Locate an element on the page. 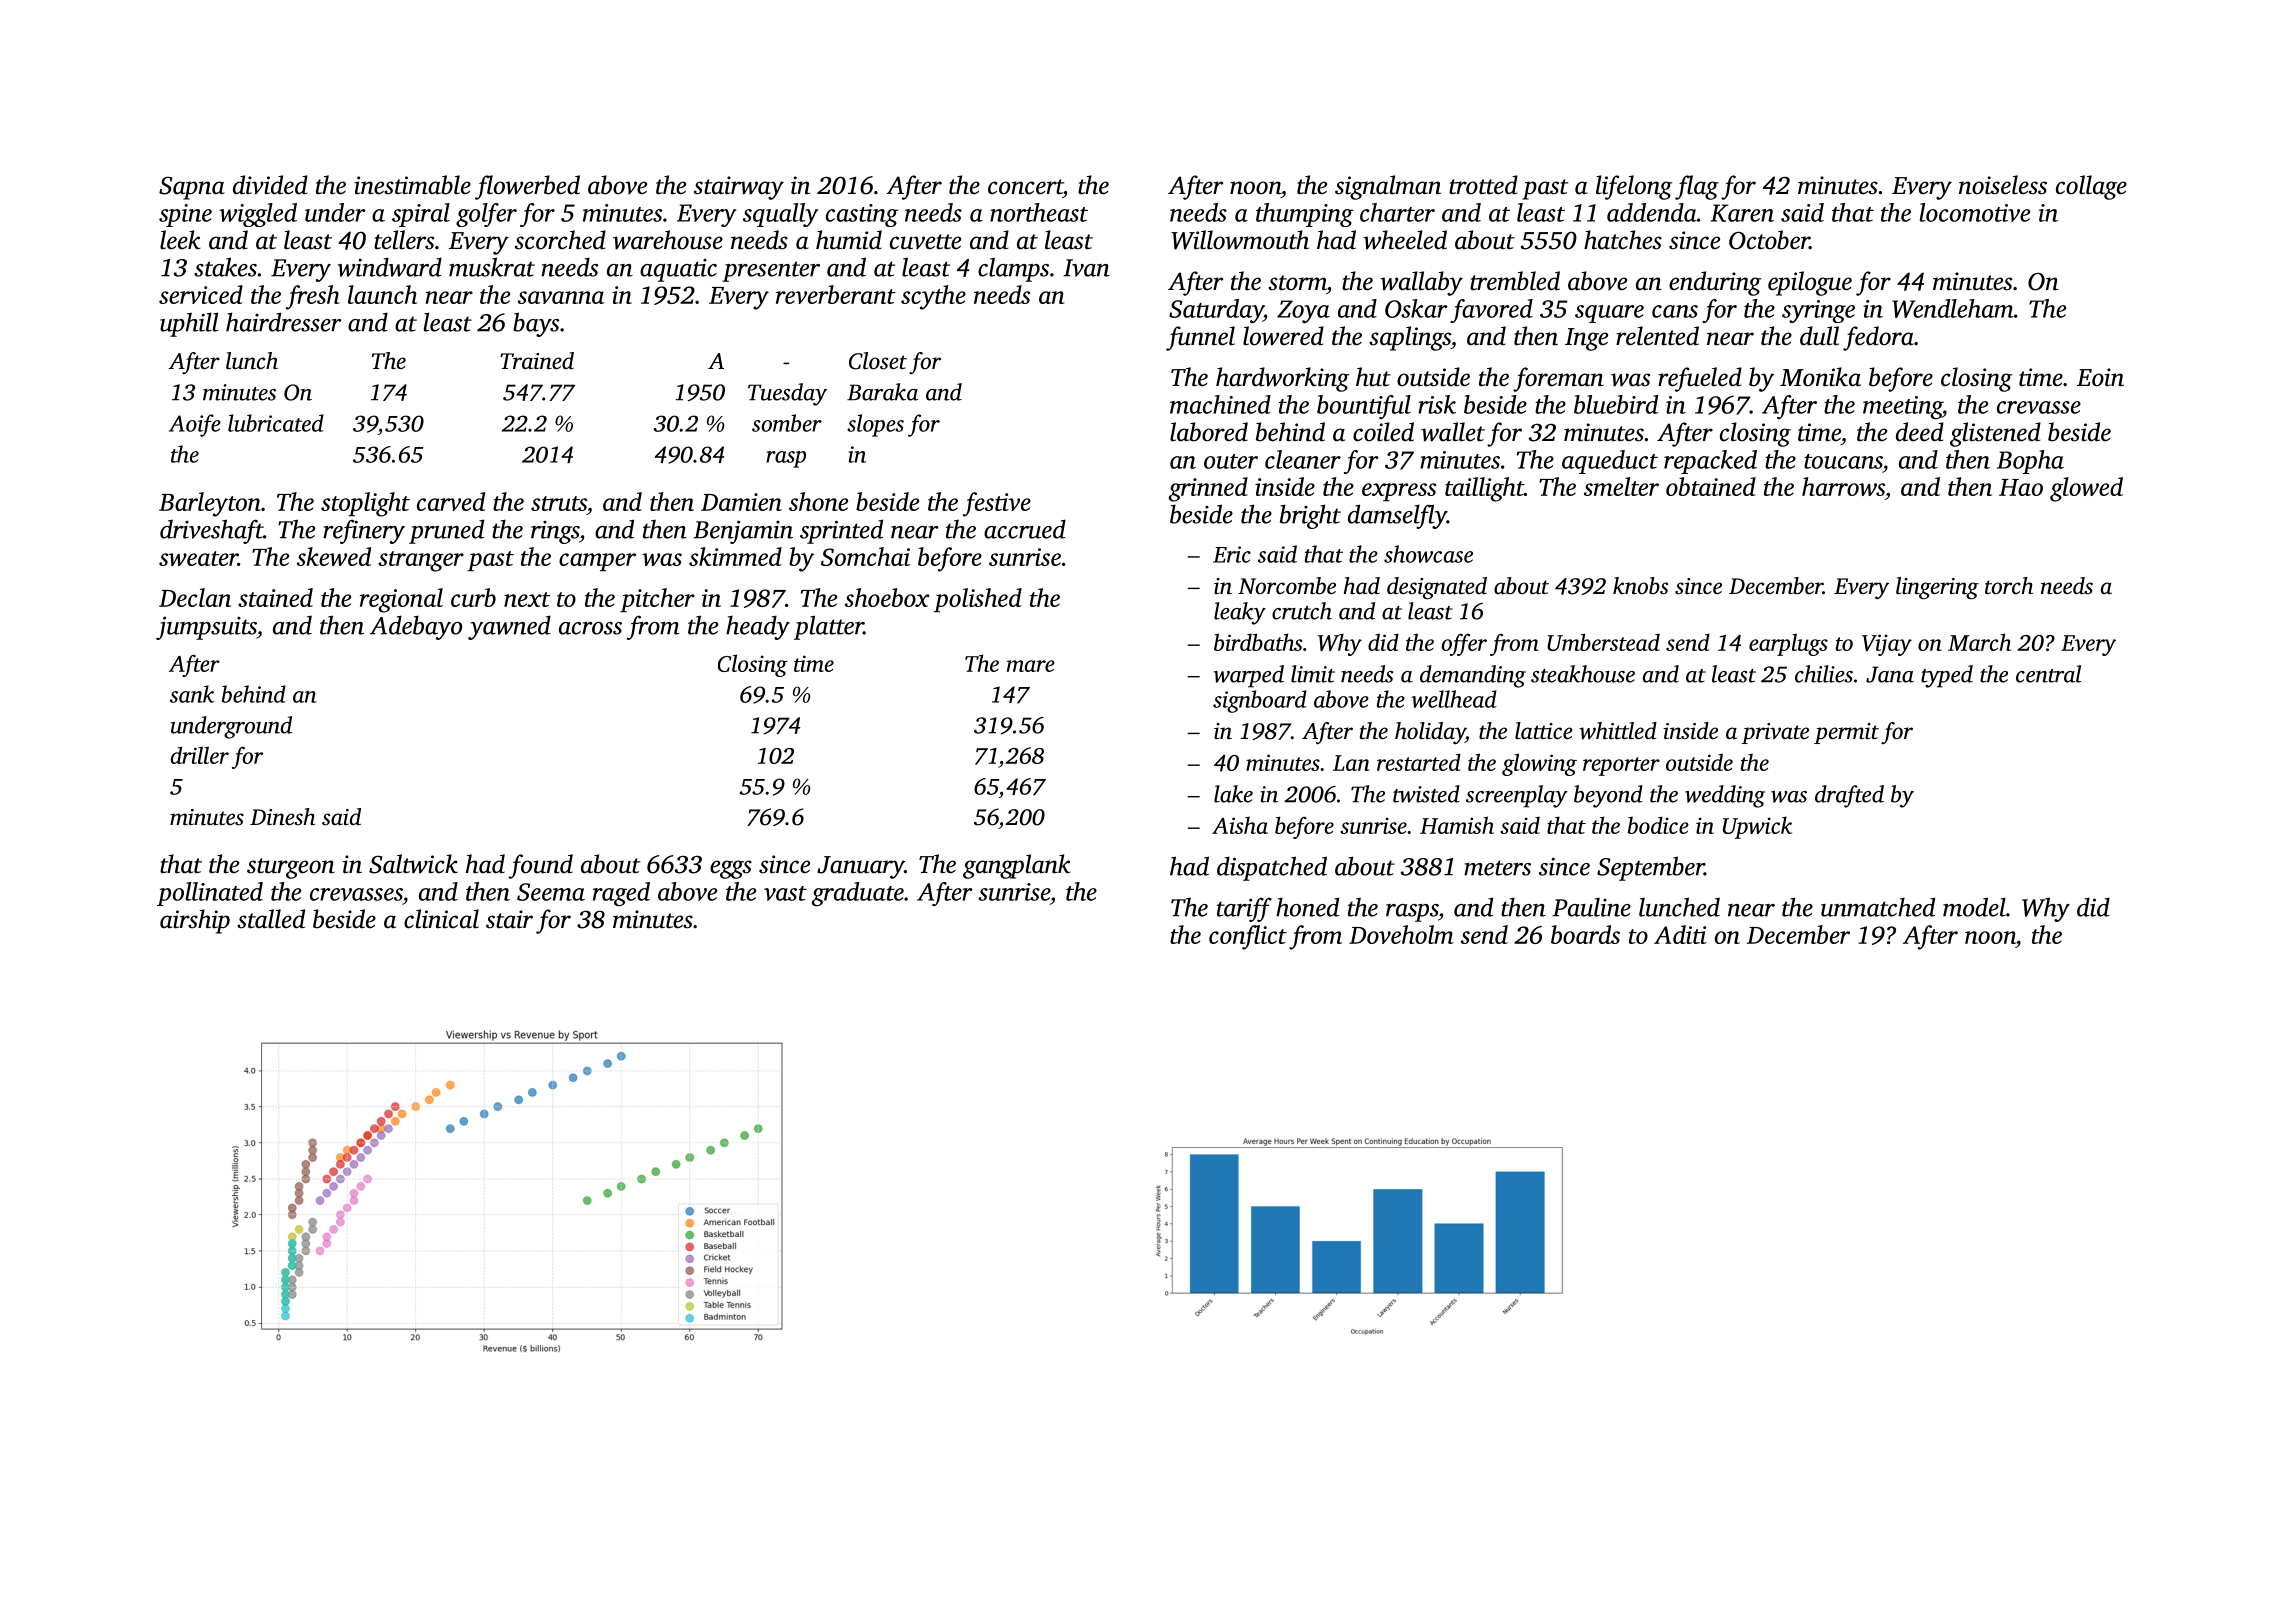 The height and width of the document is (1620, 2292). northeast is located at coordinates (1039, 212).
